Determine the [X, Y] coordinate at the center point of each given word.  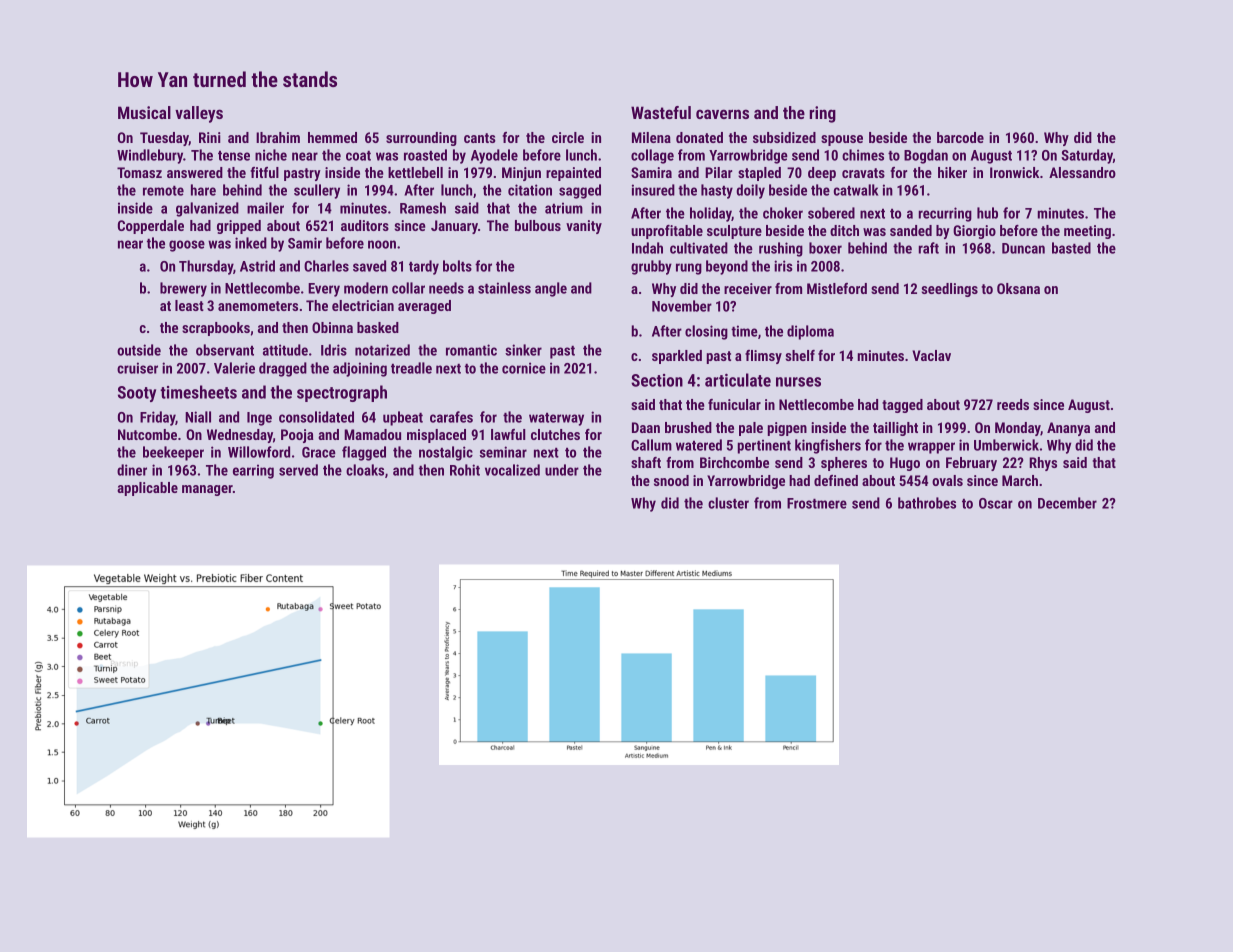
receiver [748, 288]
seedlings [950, 290]
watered [699, 445]
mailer [265, 208]
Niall [198, 417]
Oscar [996, 503]
